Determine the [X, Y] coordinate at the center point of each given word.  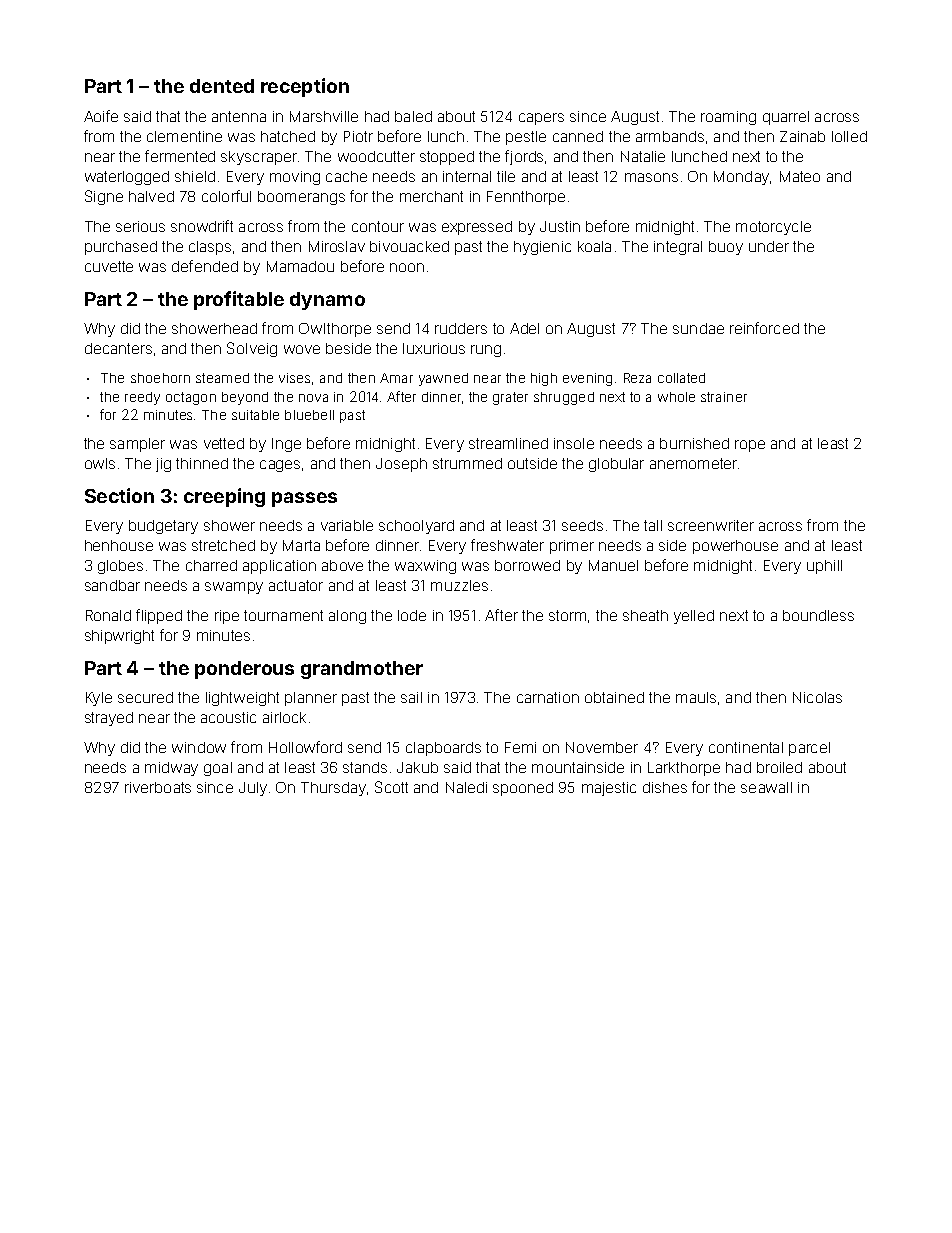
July [253, 789]
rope [750, 446]
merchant [431, 196]
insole [574, 443]
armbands [670, 136]
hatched [288, 136]
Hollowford [305, 747]
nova [313, 398]
